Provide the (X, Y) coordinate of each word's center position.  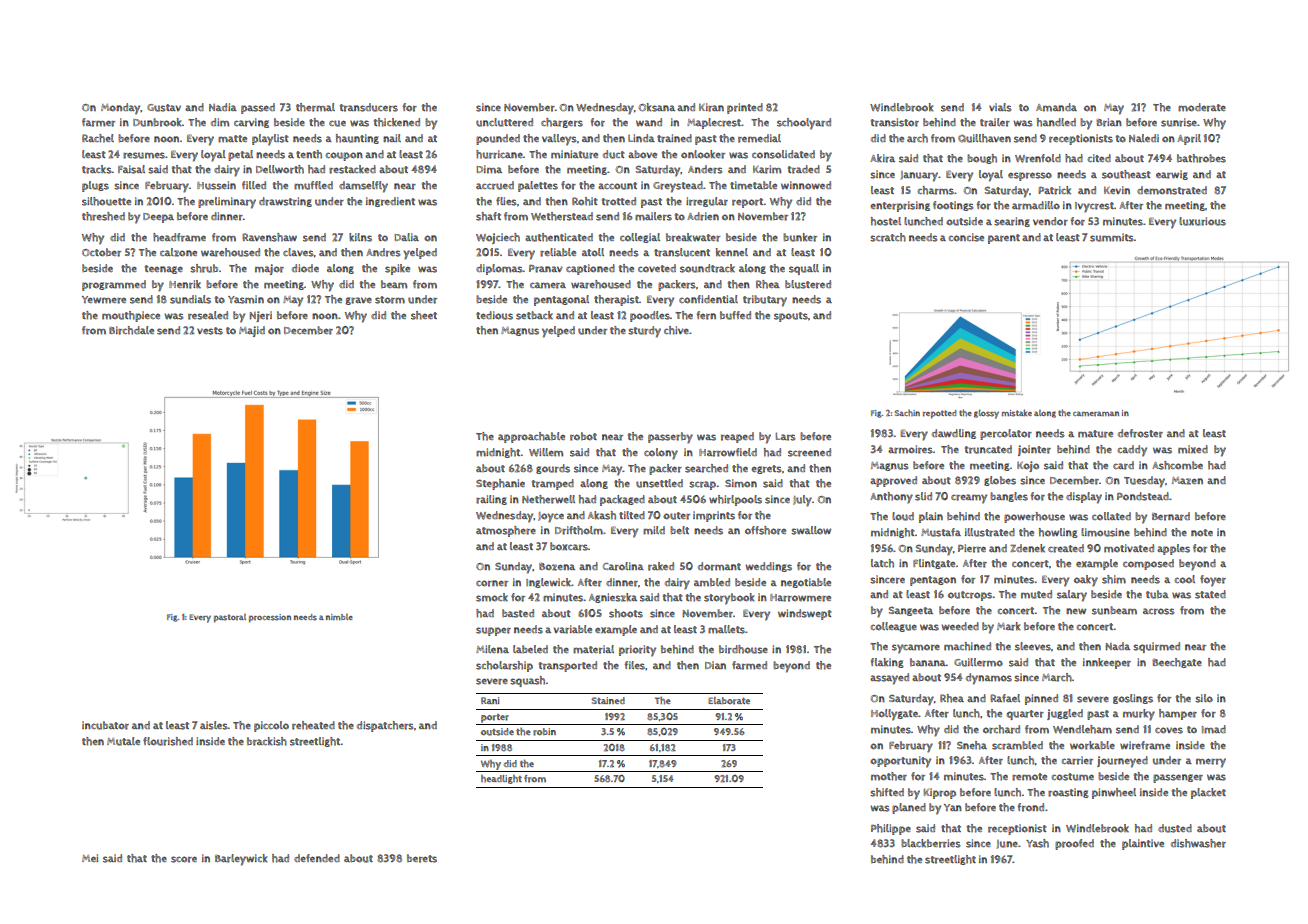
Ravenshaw (269, 237)
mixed (1193, 449)
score (184, 859)
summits (1112, 237)
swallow (811, 530)
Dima (489, 169)
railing (491, 500)
